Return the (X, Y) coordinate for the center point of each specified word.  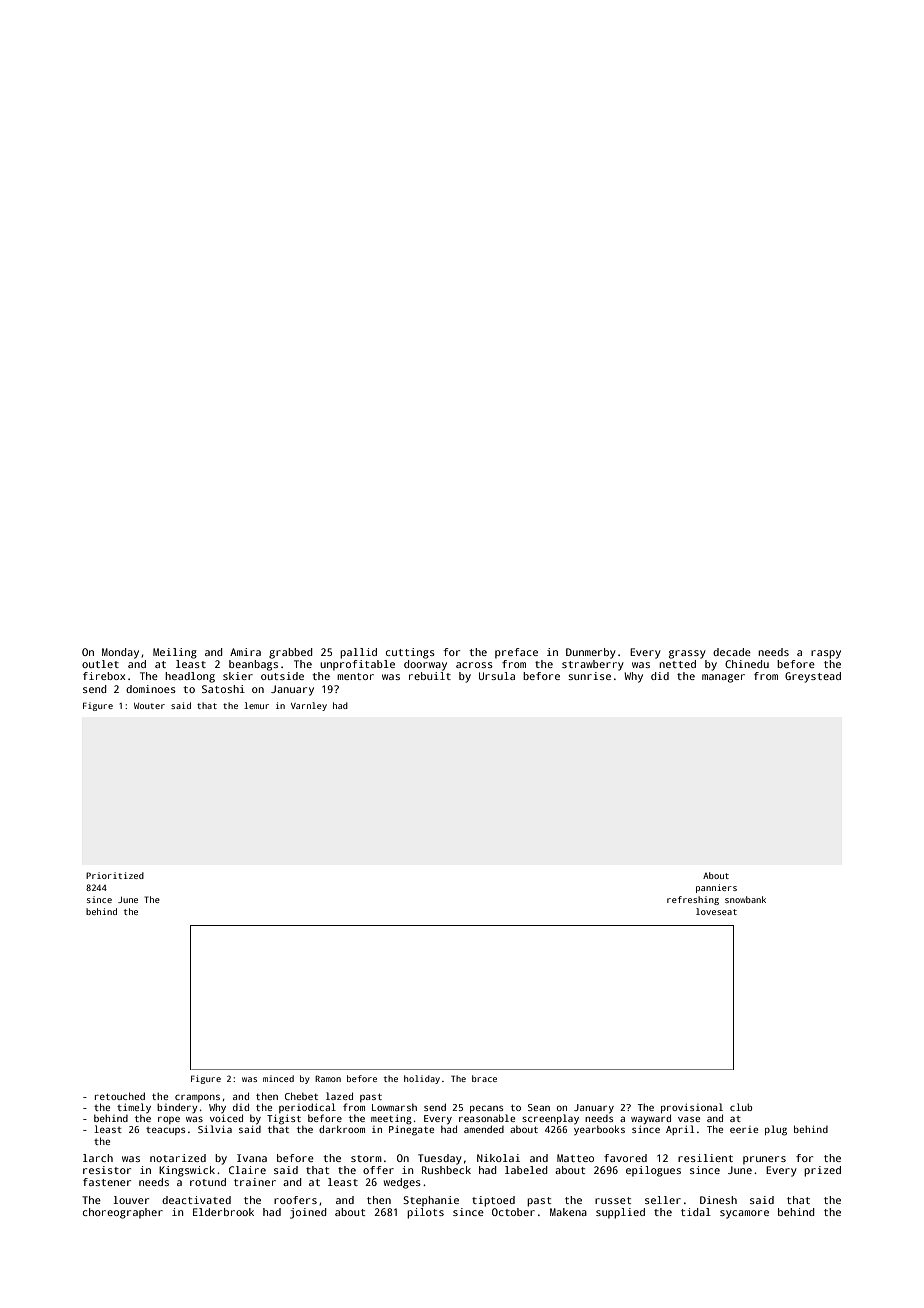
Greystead (813, 677)
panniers (716, 888)
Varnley (309, 706)
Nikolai (498, 1158)
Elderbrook (223, 1212)
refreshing (693, 900)
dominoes (151, 689)
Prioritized (115, 875)
